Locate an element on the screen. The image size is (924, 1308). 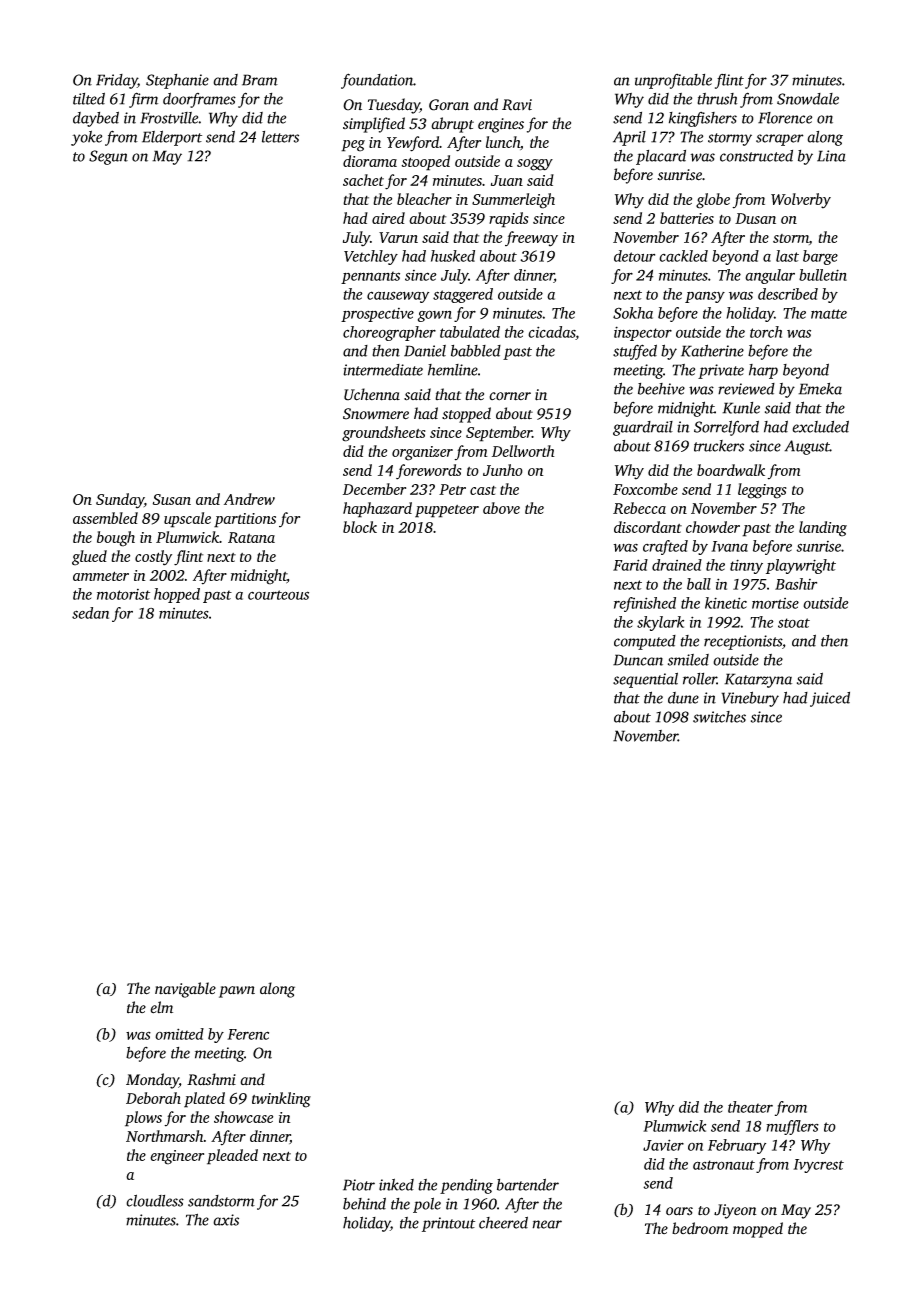
playwright is located at coordinates (801, 566).
